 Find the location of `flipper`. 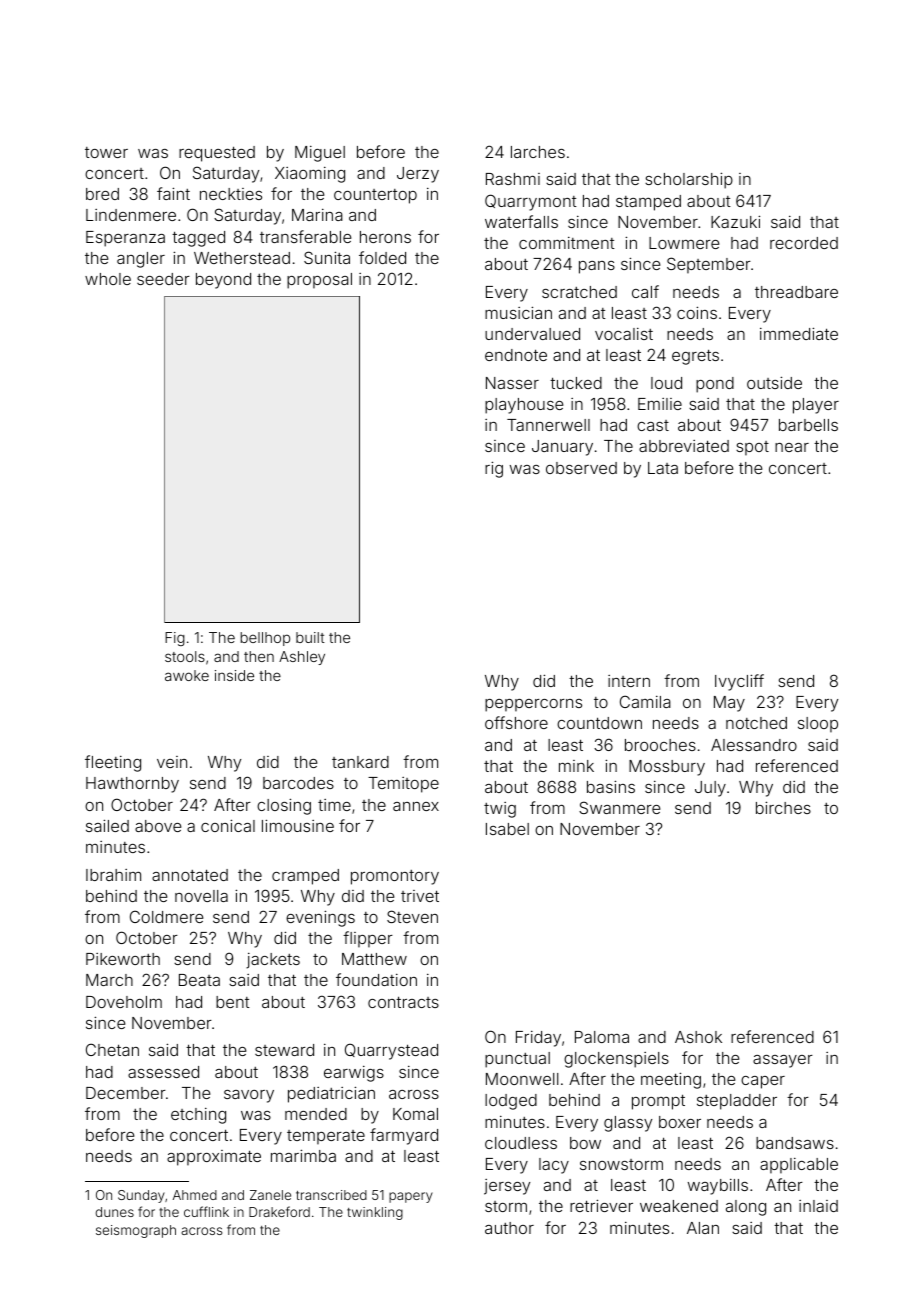

flipper is located at coordinates (368, 939).
